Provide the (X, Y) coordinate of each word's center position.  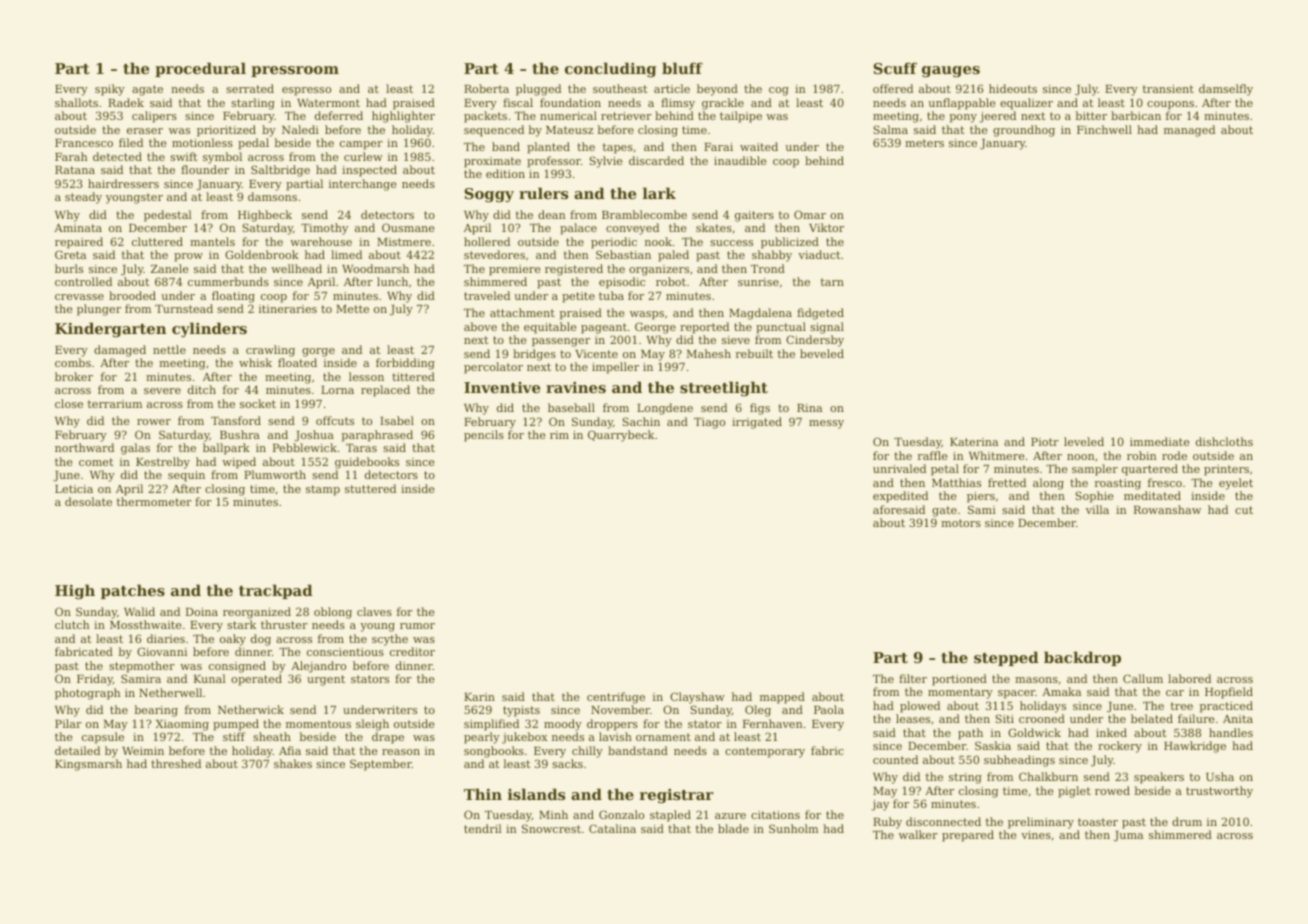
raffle (933, 455)
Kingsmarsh (88, 765)
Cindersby (815, 341)
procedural (200, 69)
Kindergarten (110, 330)
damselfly (1226, 90)
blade (733, 828)
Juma (1128, 836)
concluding (610, 70)
